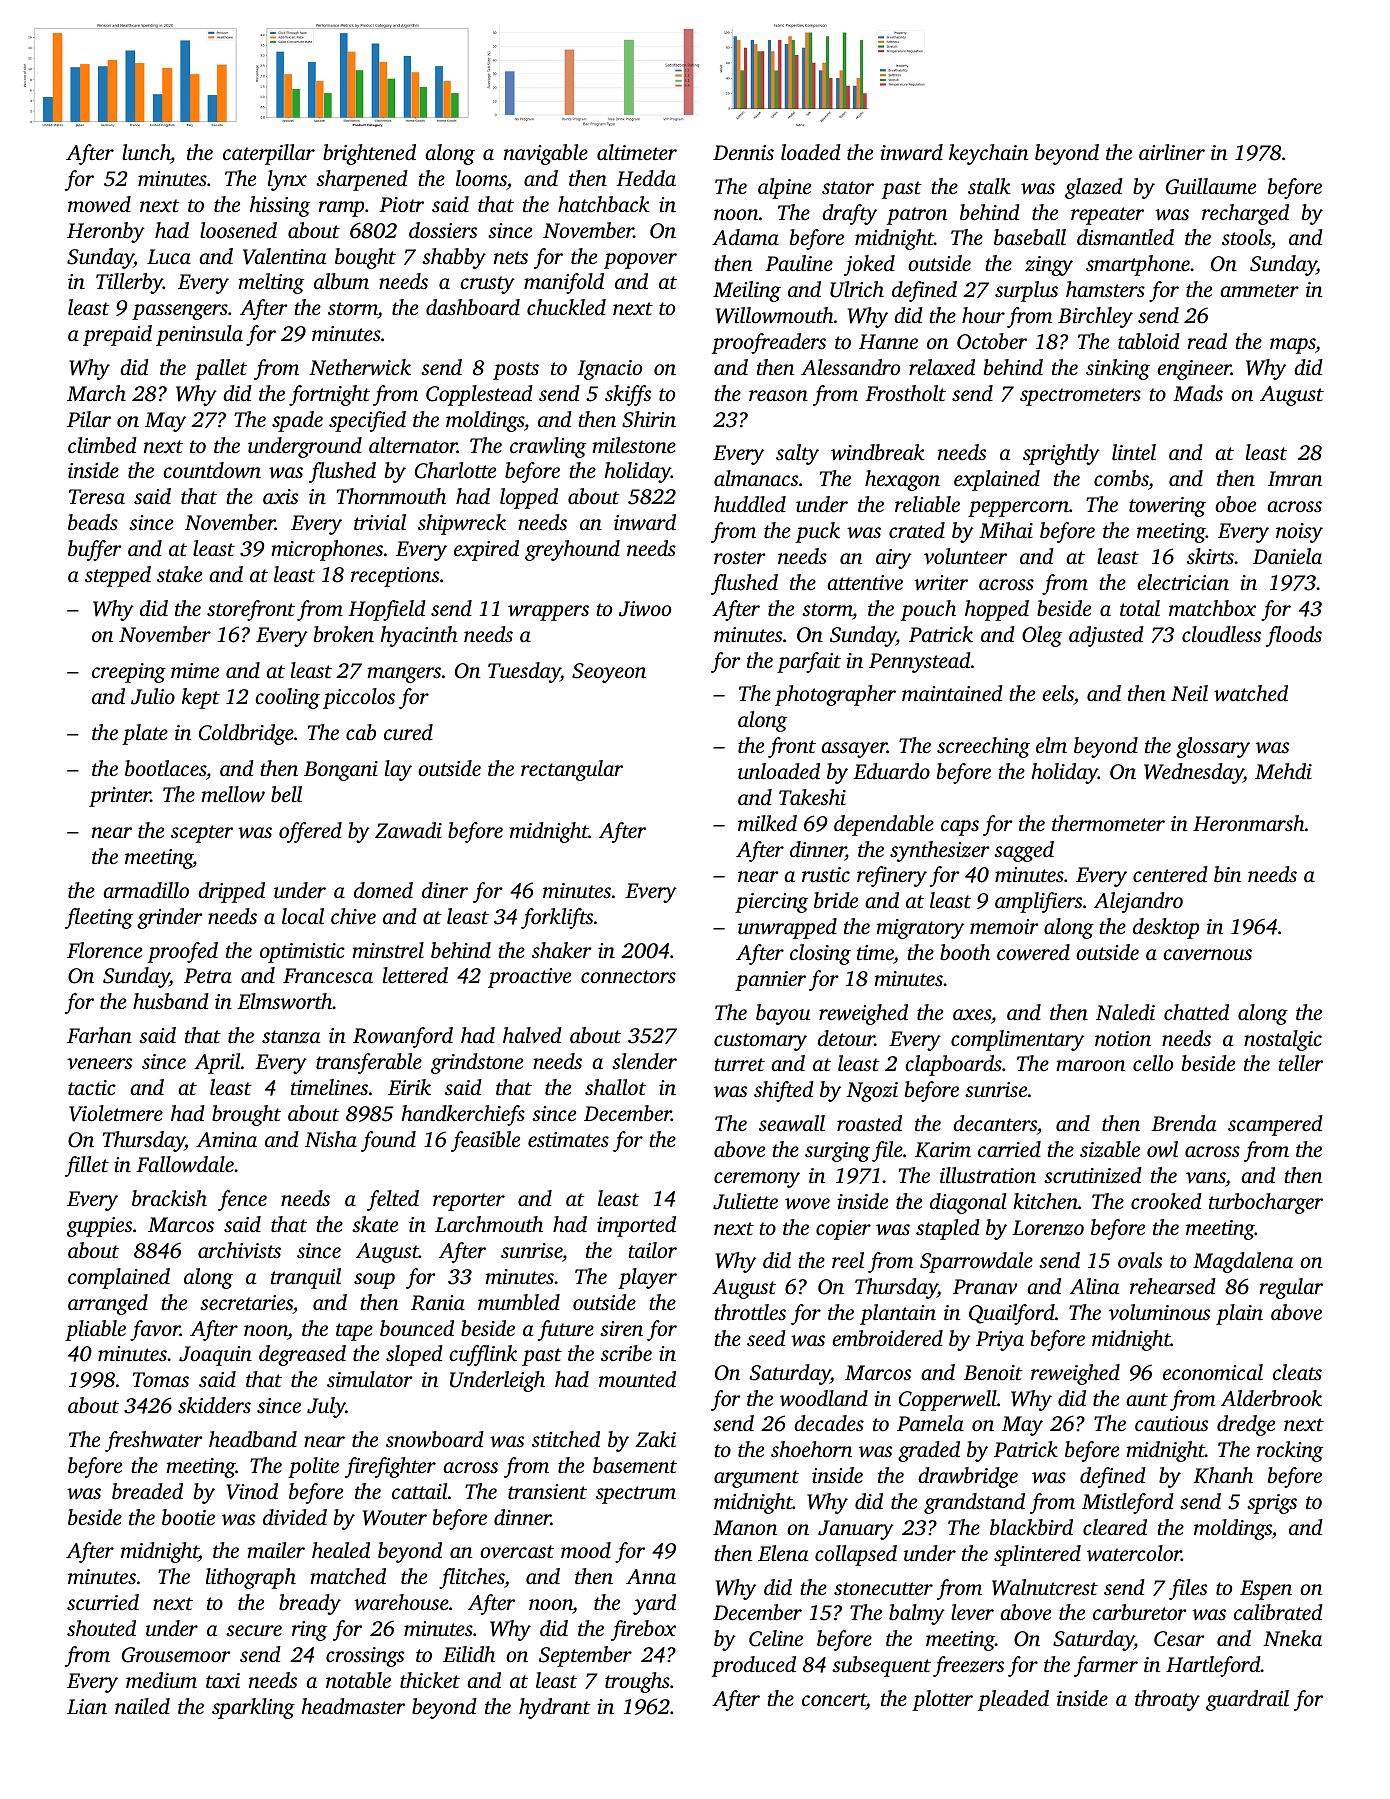 The width and height of the page is (1390, 1799). Describe the element at coordinates (246, 1302) in the page. I see `secretaries` at that location.
